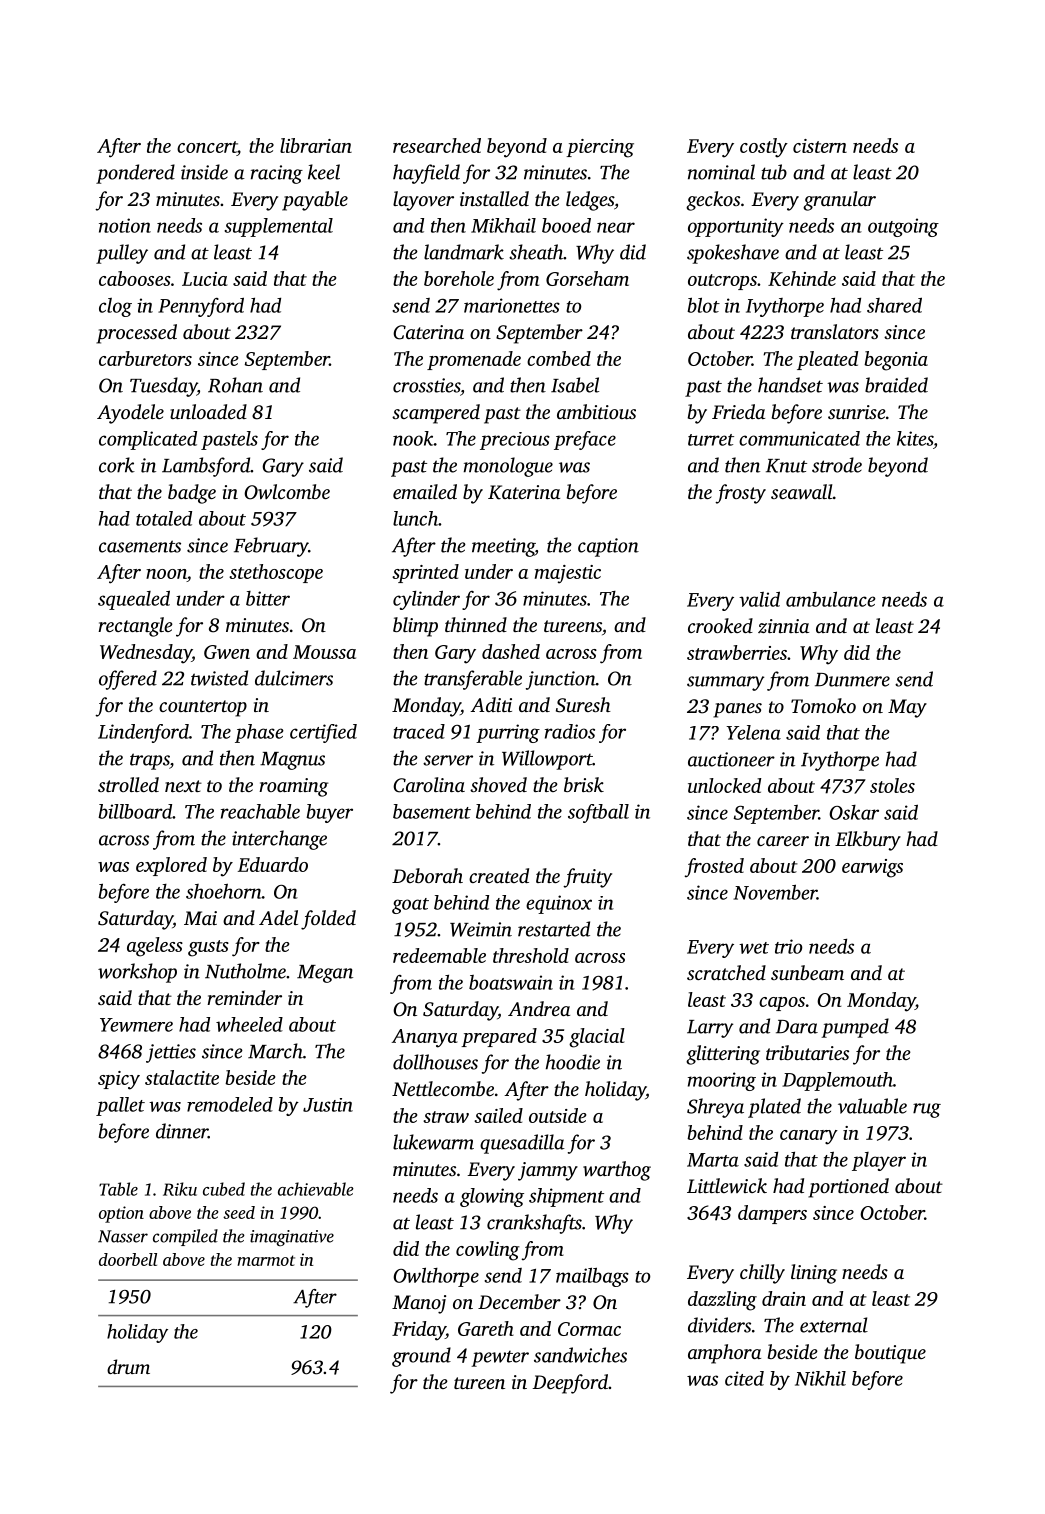 This image has width=1045, height=1514. Describe the element at coordinates (559, 358) in the image. I see `combed` at that location.
